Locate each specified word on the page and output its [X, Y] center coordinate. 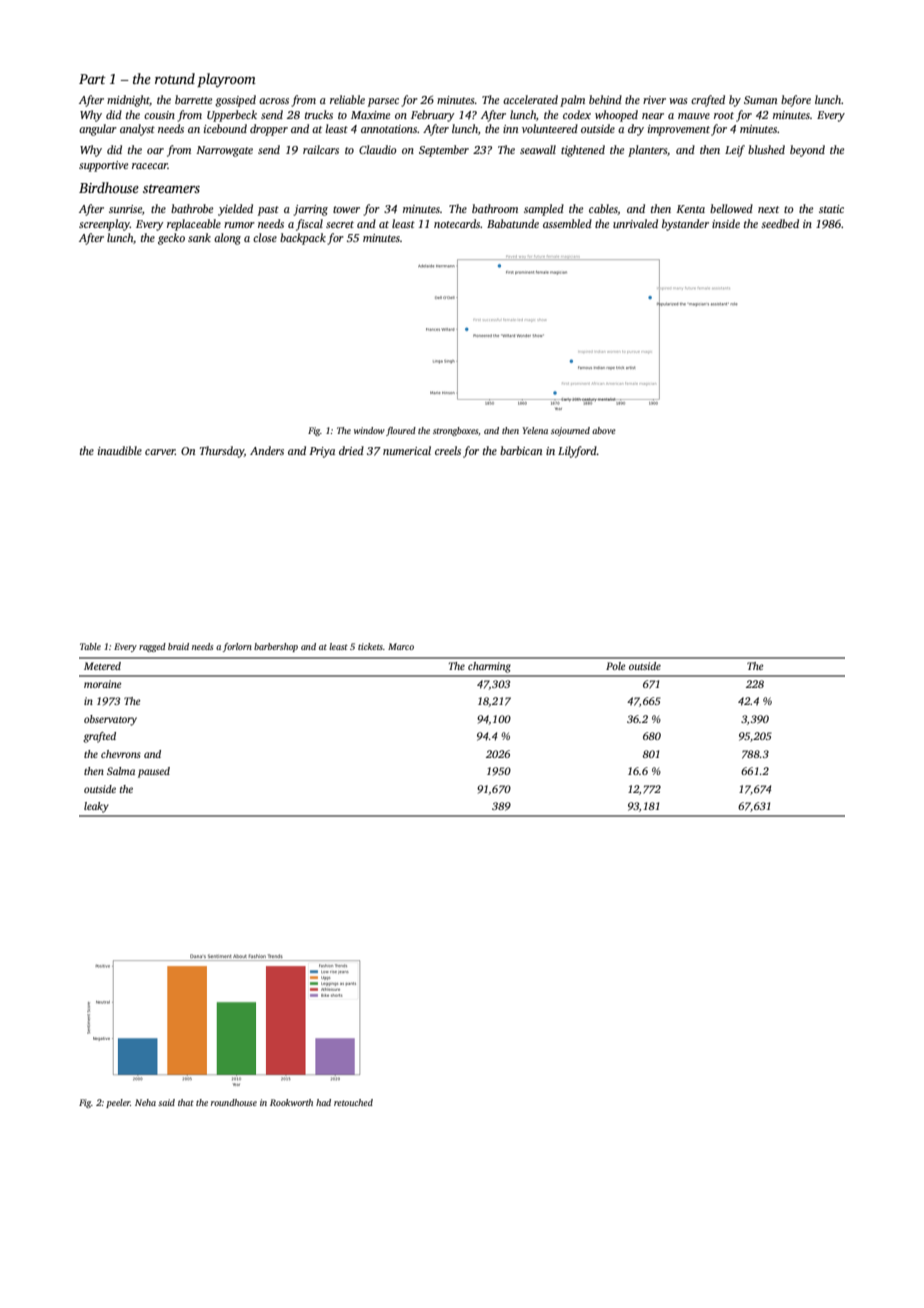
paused [154, 772]
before [796, 101]
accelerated [530, 99]
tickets [370, 646]
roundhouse [234, 1102]
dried [351, 450]
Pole [616, 666]
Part [92, 79]
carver [160, 452]
